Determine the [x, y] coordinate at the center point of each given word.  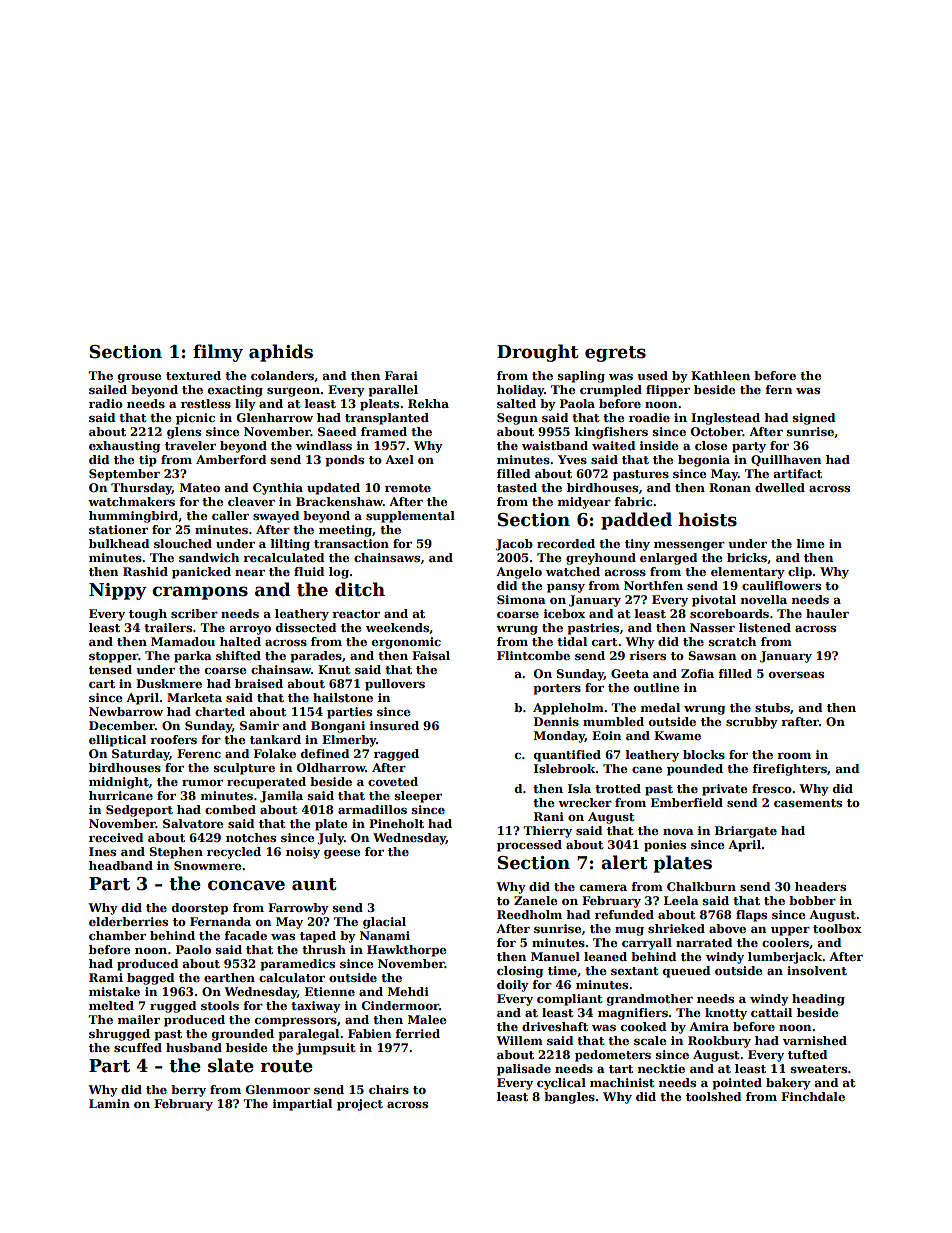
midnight [119, 783]
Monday [559, 737]
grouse [139, 378]
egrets [615, 354]
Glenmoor [278, 1089]
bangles [569, 1098]
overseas [796, 675]
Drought [538, 353]
